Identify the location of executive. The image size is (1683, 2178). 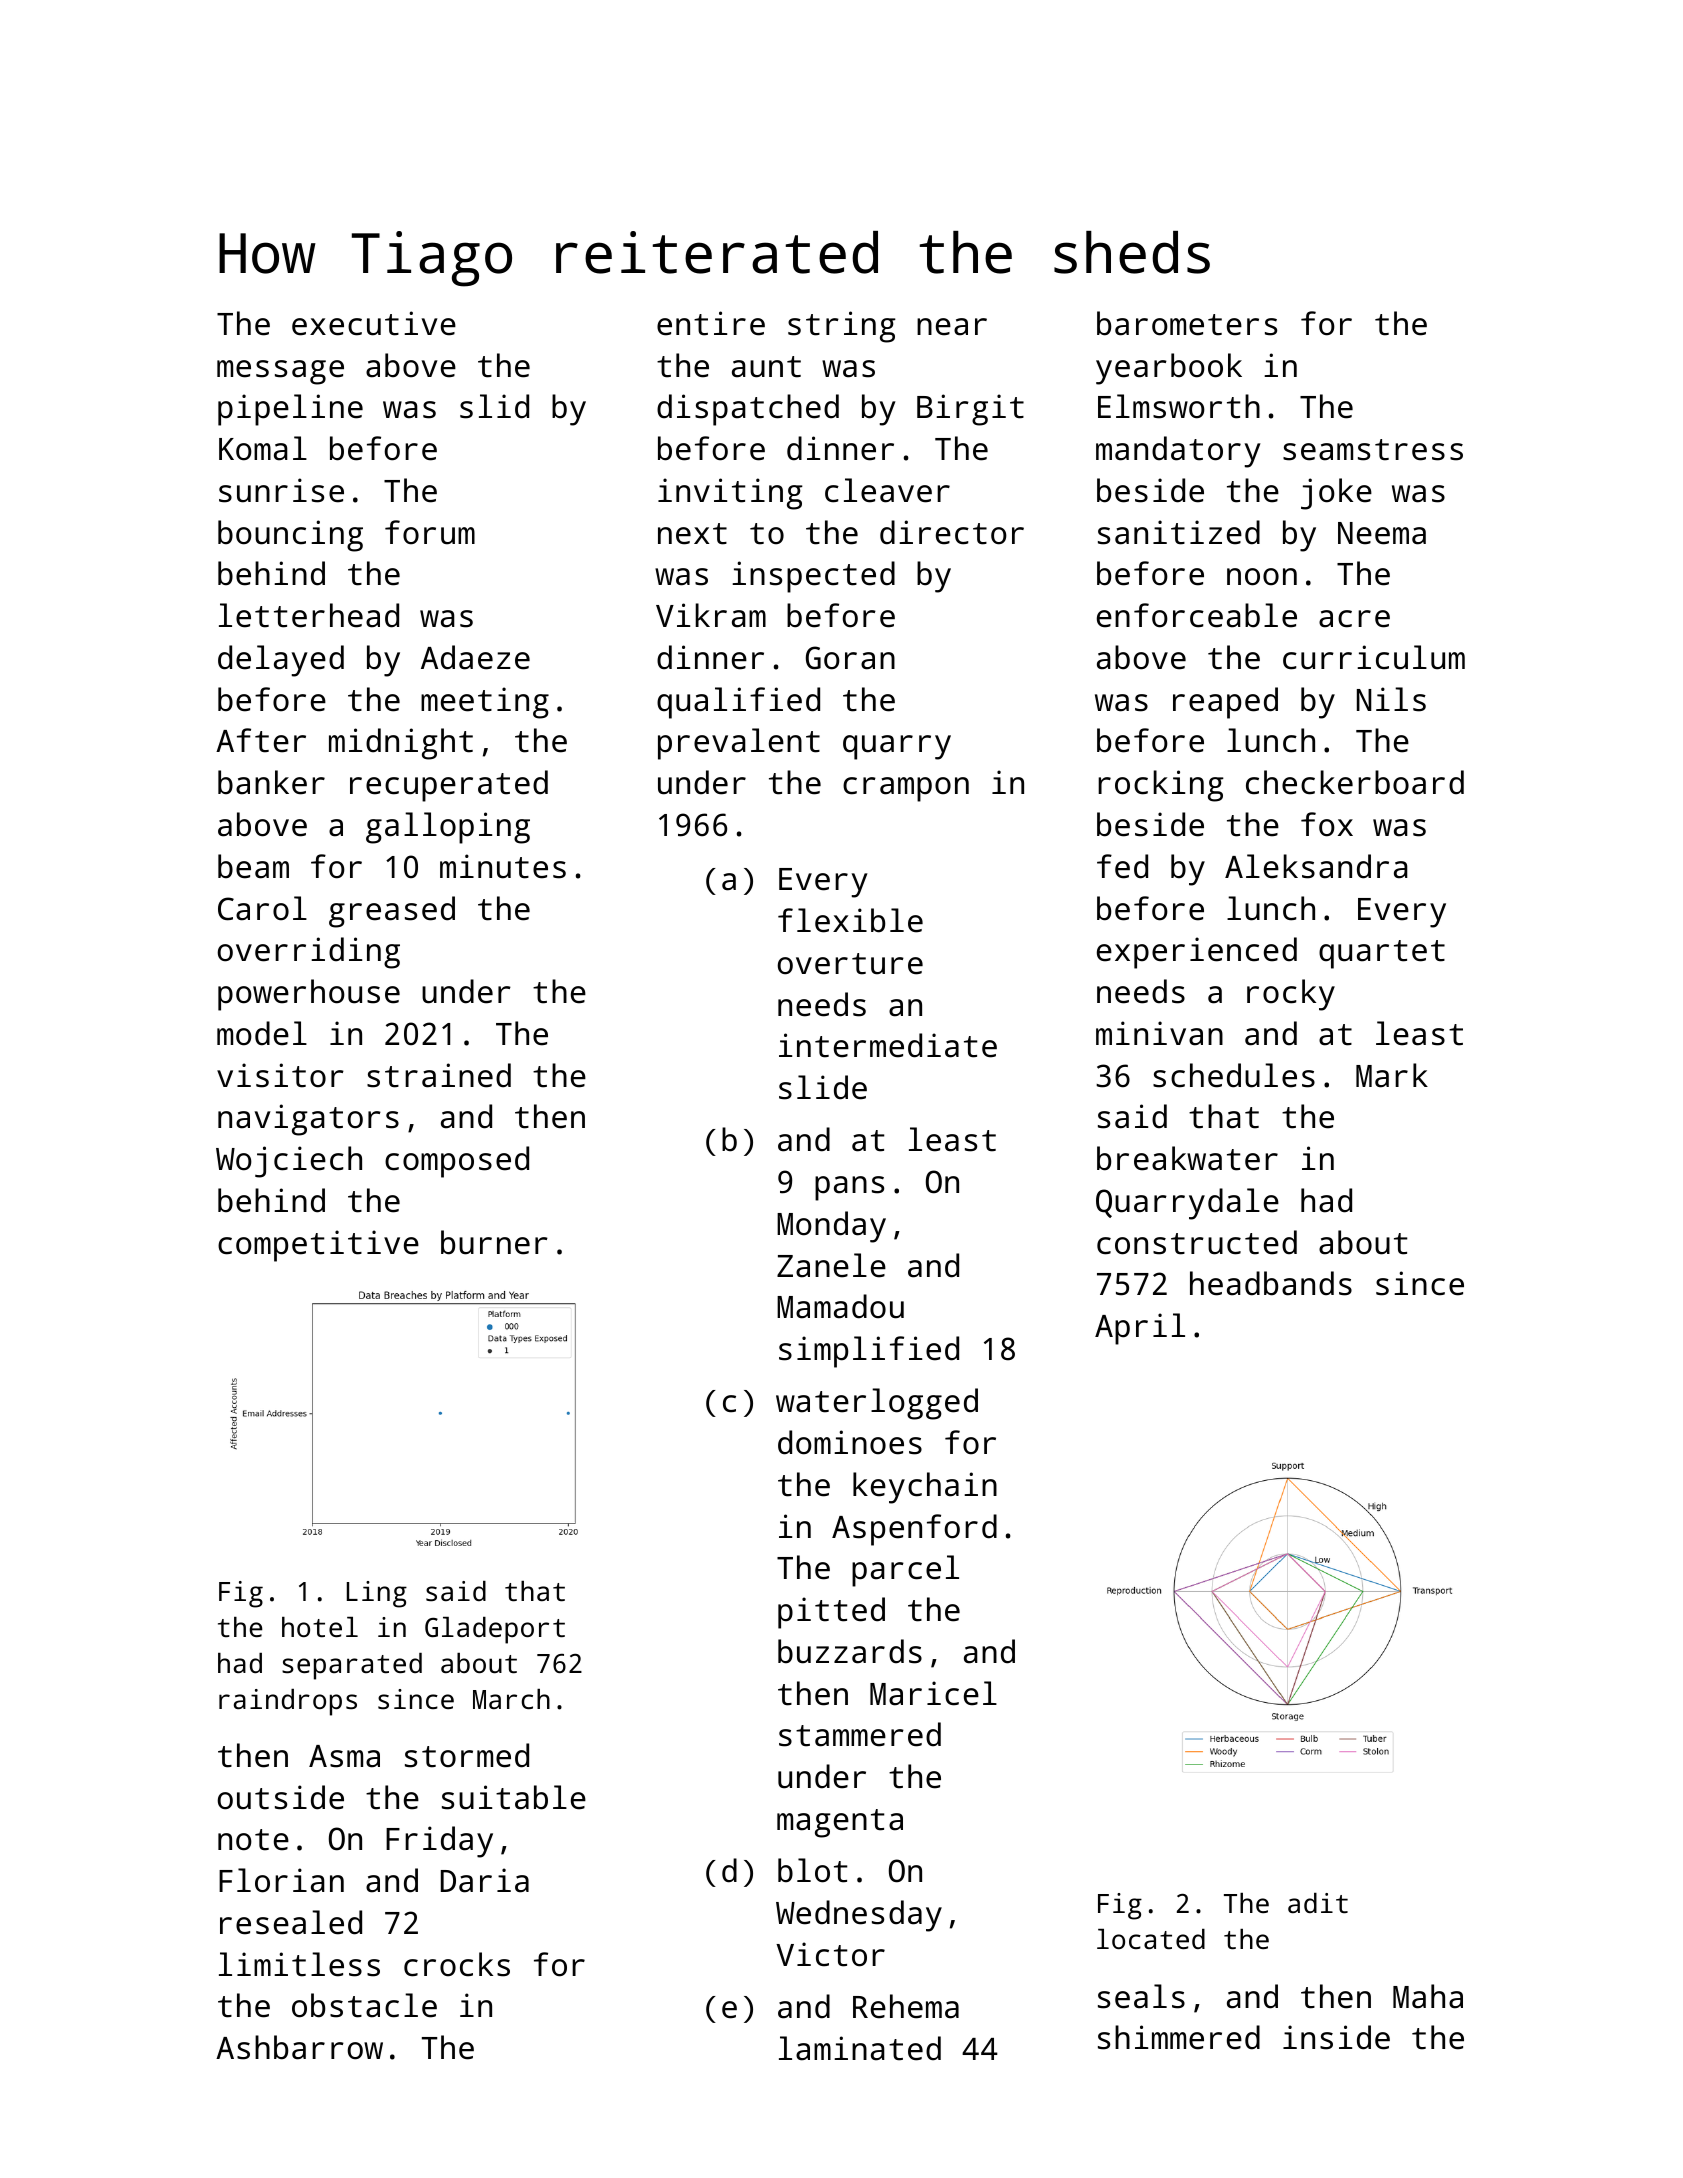
(374, 323).
